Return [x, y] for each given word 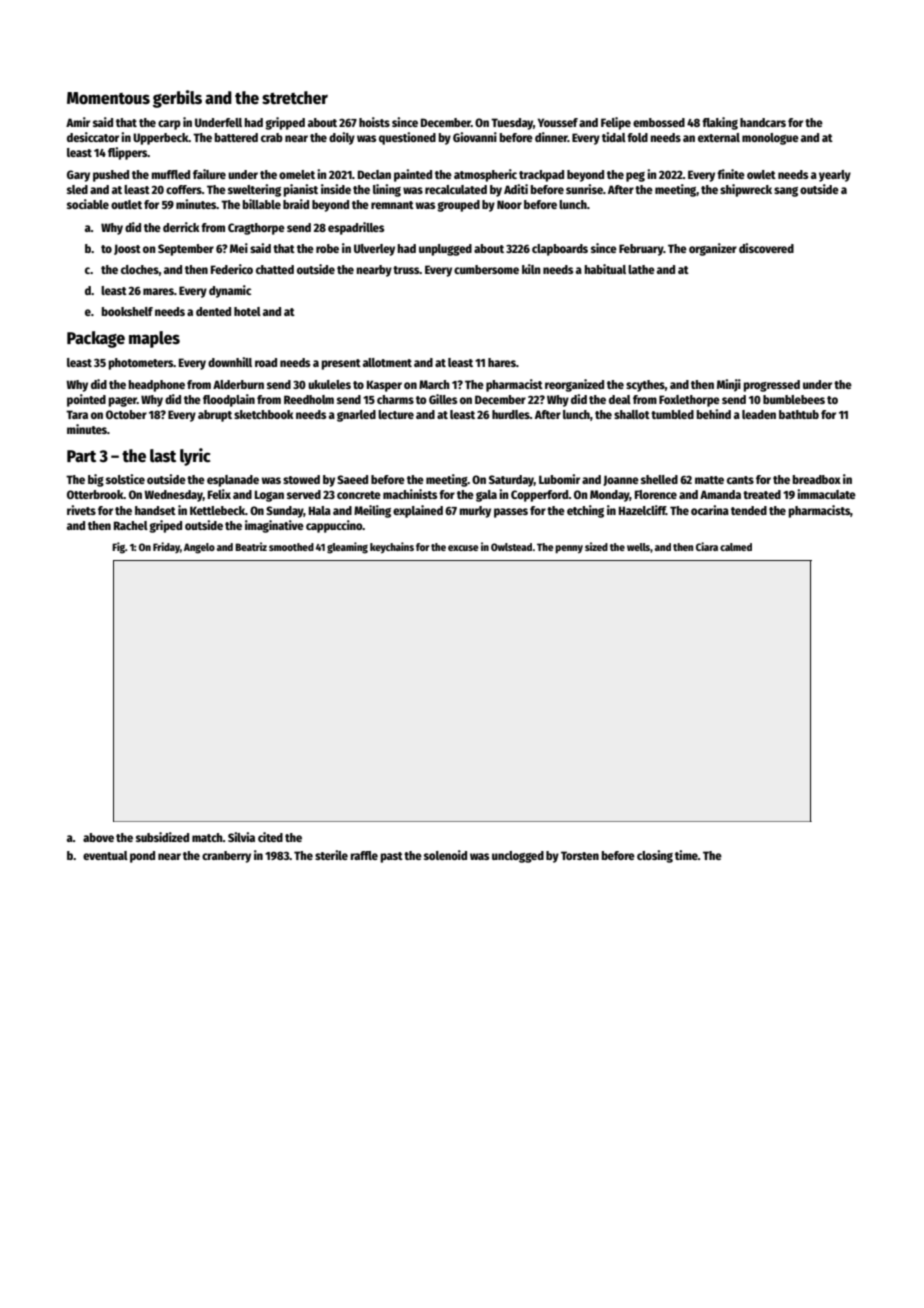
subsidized [162, 837]
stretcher [295, 98]
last [163, 456]
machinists [410, 494]
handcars [763, 122]
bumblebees [794, 399]
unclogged [518, 857]
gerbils [177, 99]
